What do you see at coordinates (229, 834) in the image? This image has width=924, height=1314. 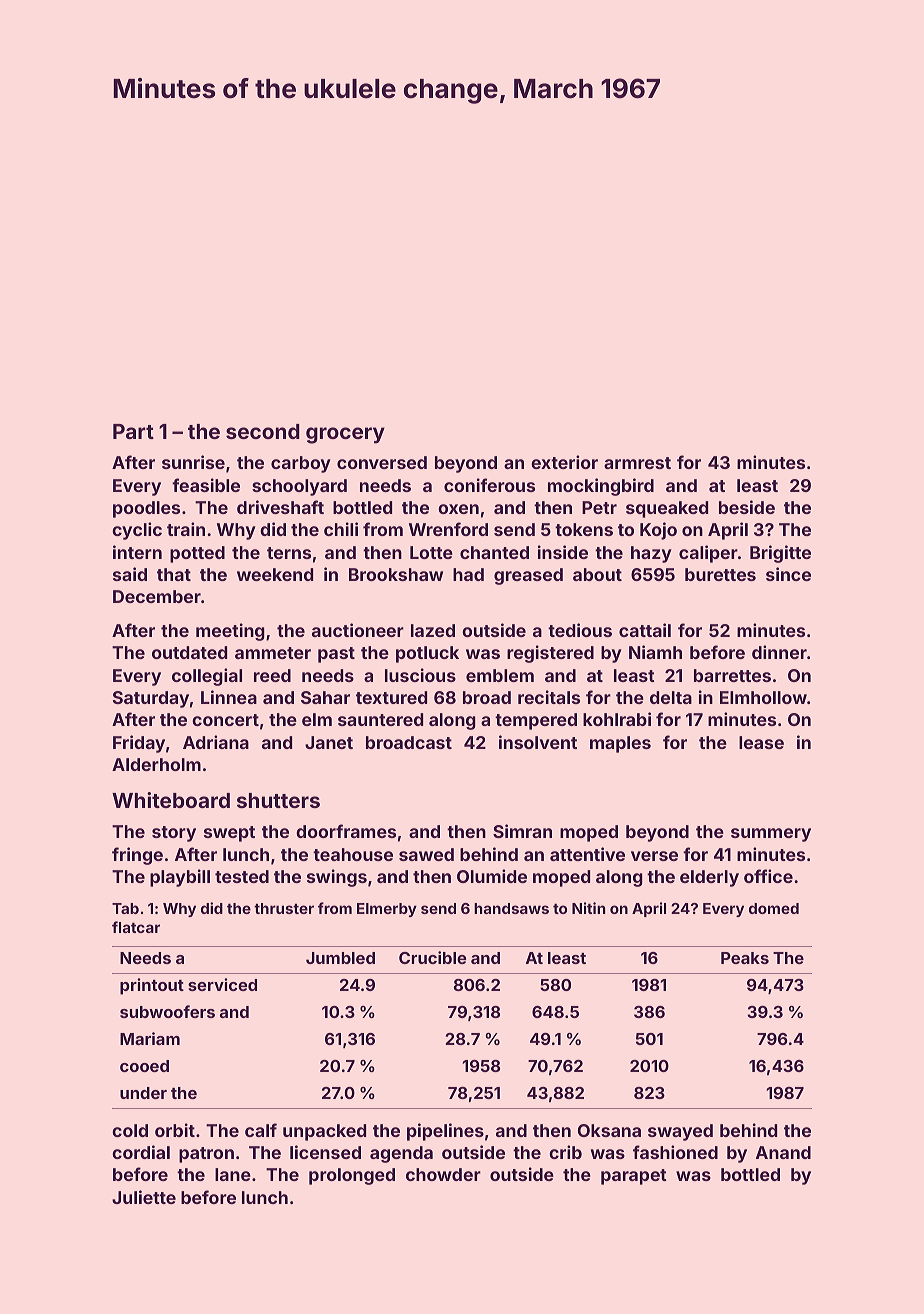 I see `swept` at bounding box center [229, 834].
